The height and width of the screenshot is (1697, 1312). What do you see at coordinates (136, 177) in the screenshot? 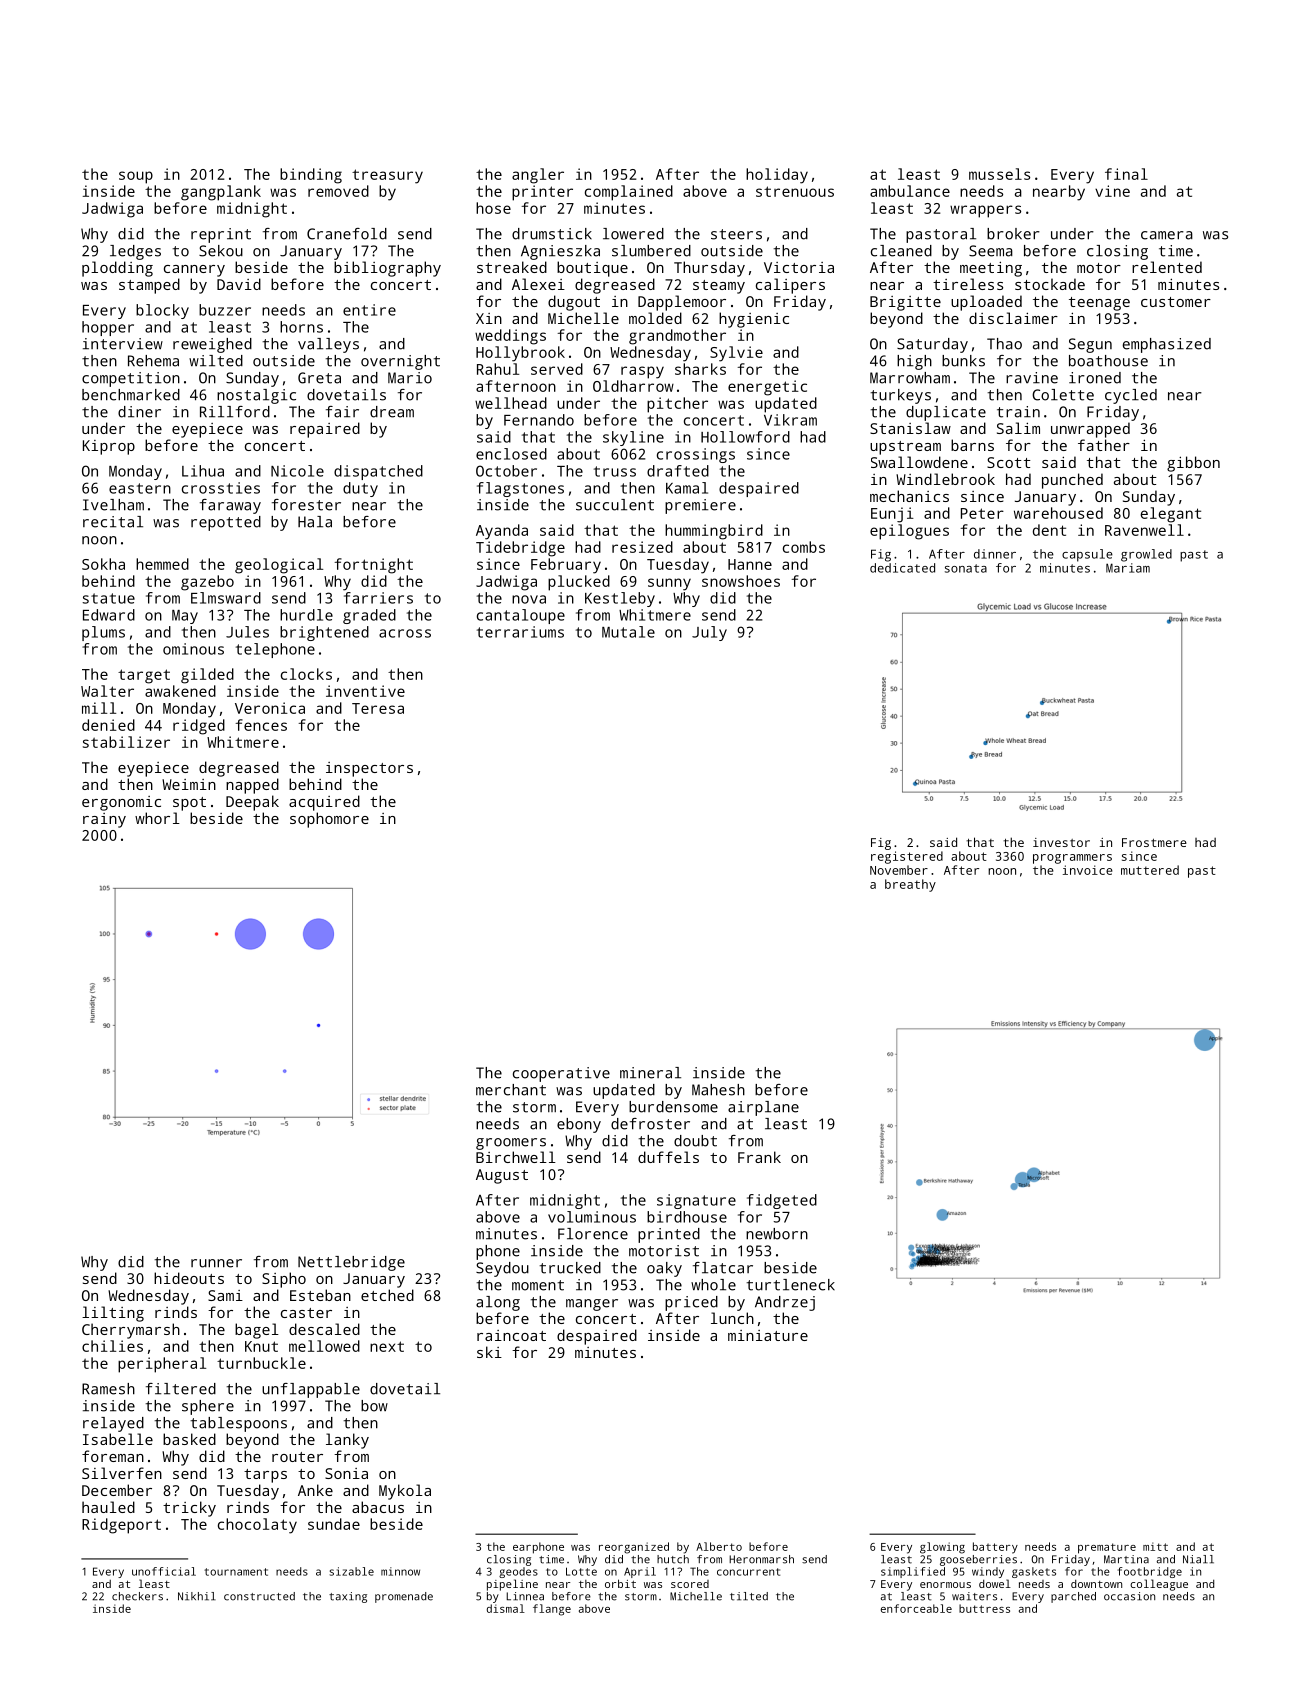
I see `soup` at bounding box center [136, 177].
